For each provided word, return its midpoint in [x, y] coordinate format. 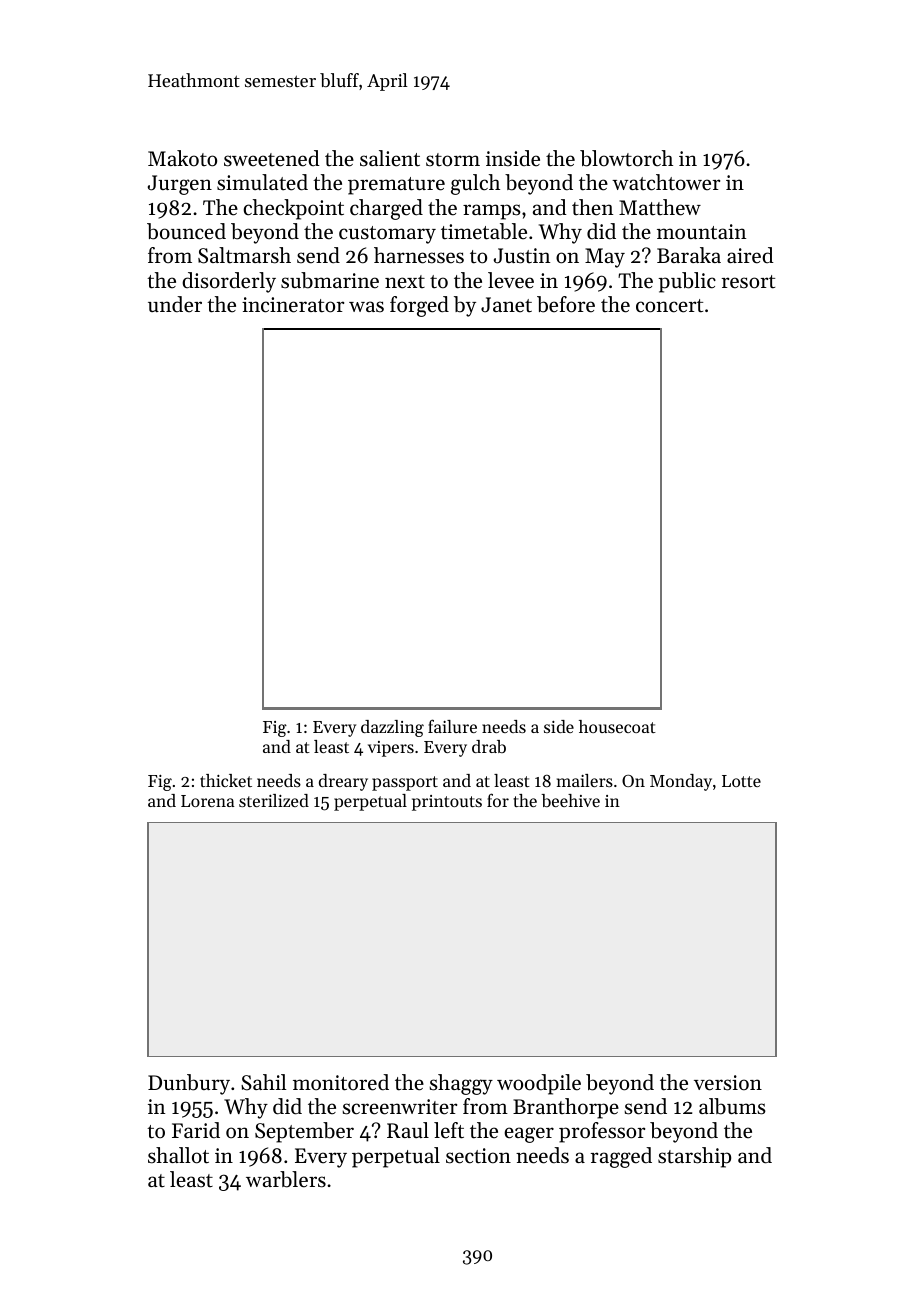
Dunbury [189, 1084]
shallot [178, 1155]
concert [669, 306]
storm [453, 160]
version [728, 1083]
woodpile [539, 1084]
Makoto [182, 158]
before [566, 304]
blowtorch [626, 158]
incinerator [293, 305]
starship [694, 1157]
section [478, 1156]
